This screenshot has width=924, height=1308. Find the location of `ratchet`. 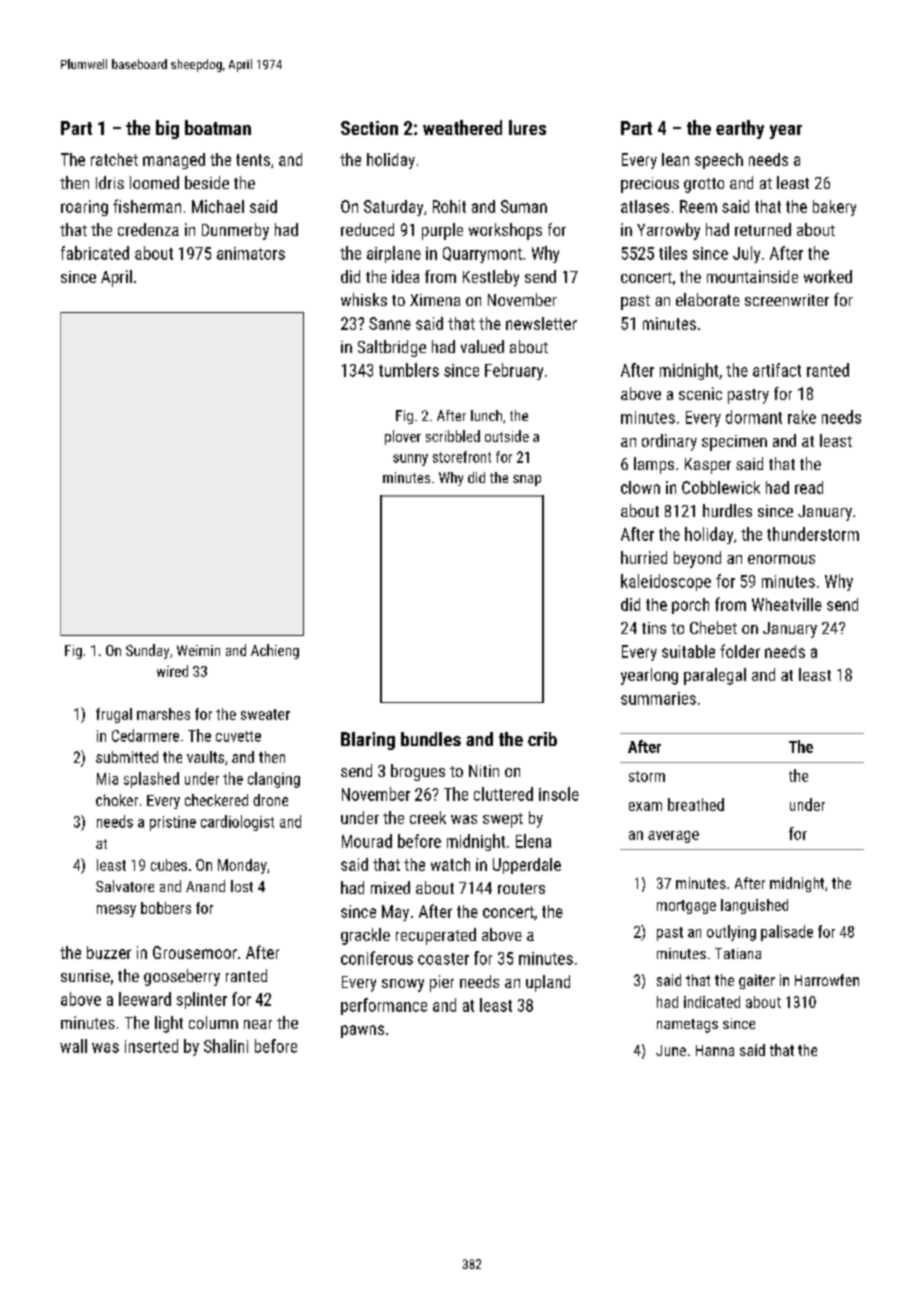

ratchet is located at coordinates (114, 159).
